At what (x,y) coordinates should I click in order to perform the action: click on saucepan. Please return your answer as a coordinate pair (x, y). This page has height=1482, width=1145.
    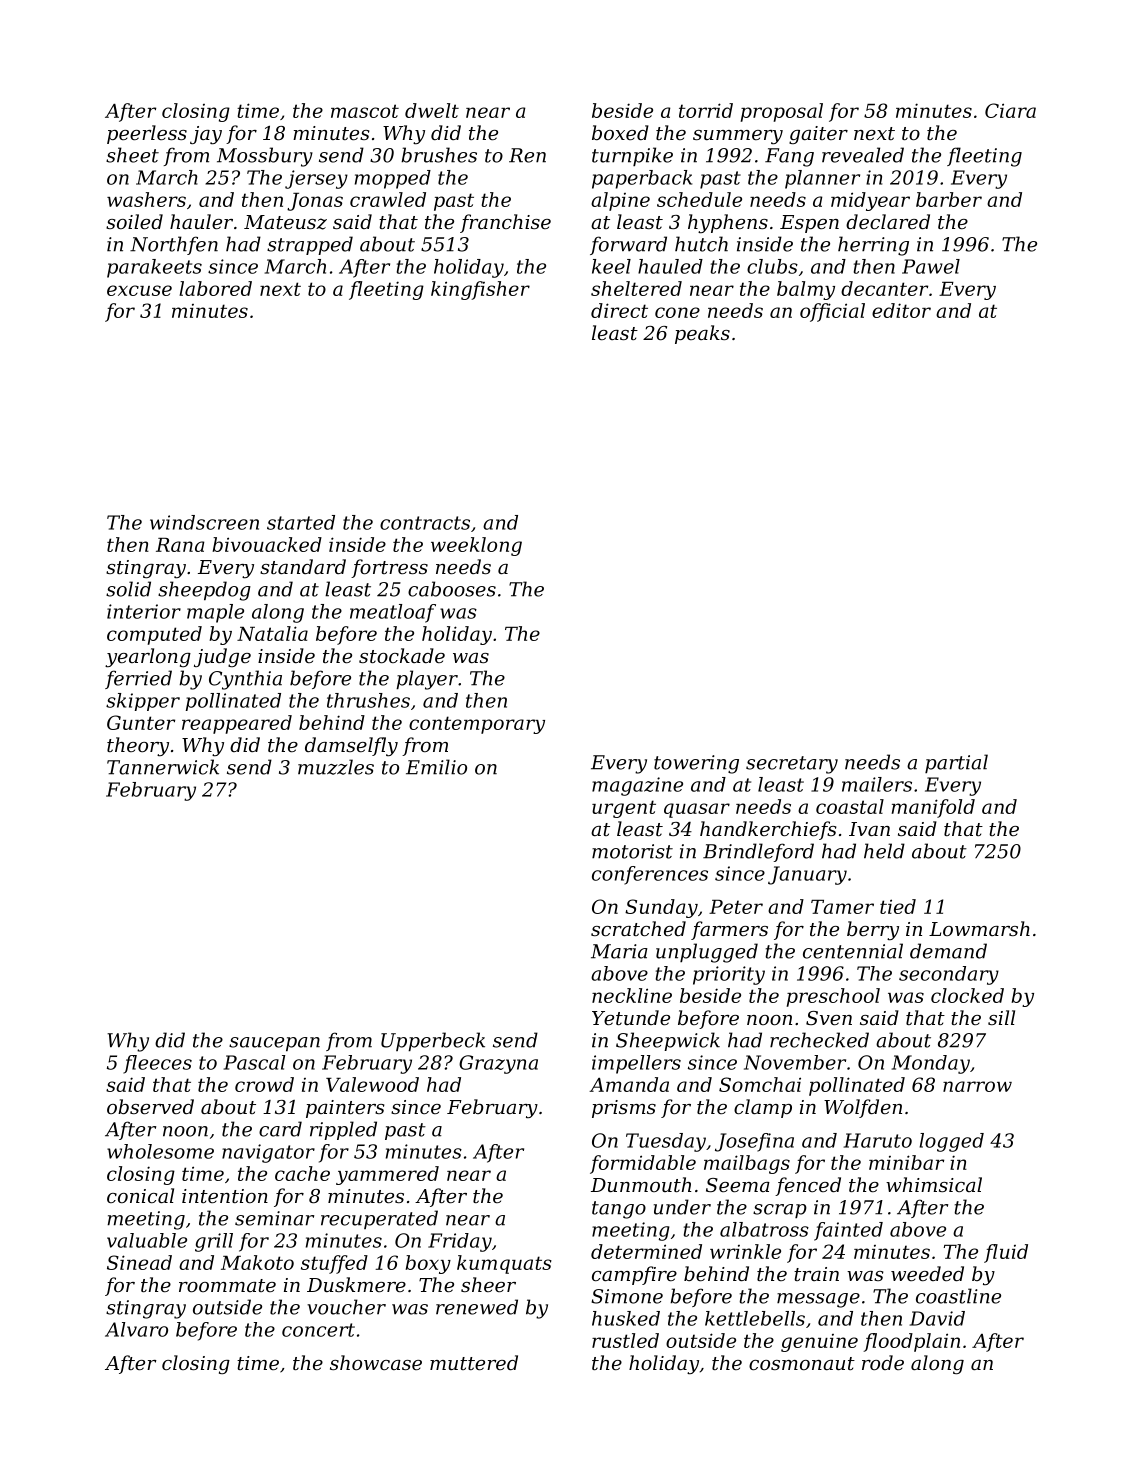
    Looking at the image, I should click on (274, 1044).
